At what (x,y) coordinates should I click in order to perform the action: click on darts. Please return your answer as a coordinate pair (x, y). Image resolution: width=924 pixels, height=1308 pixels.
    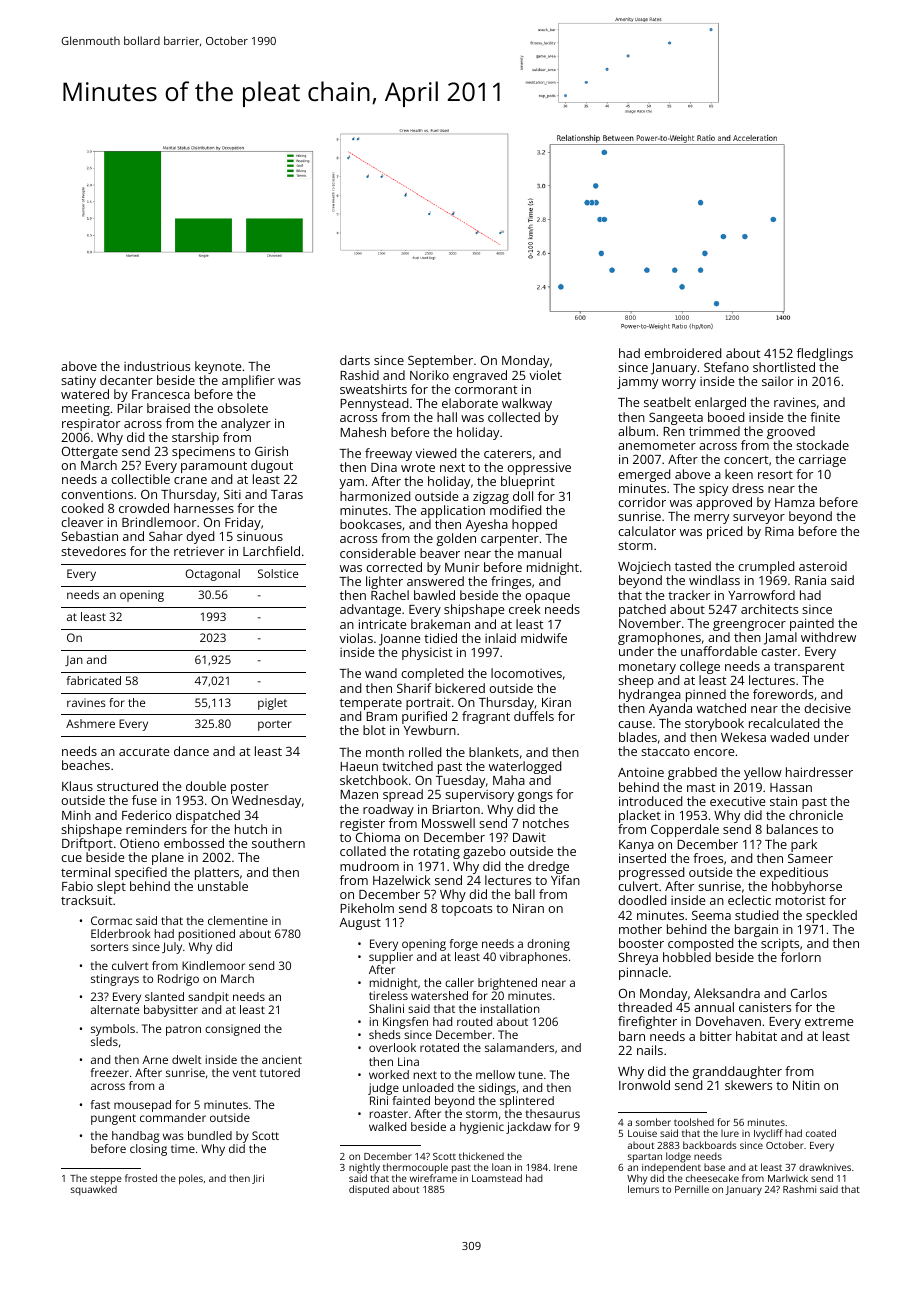
    Looking at the image, I should click on (355, 360).
